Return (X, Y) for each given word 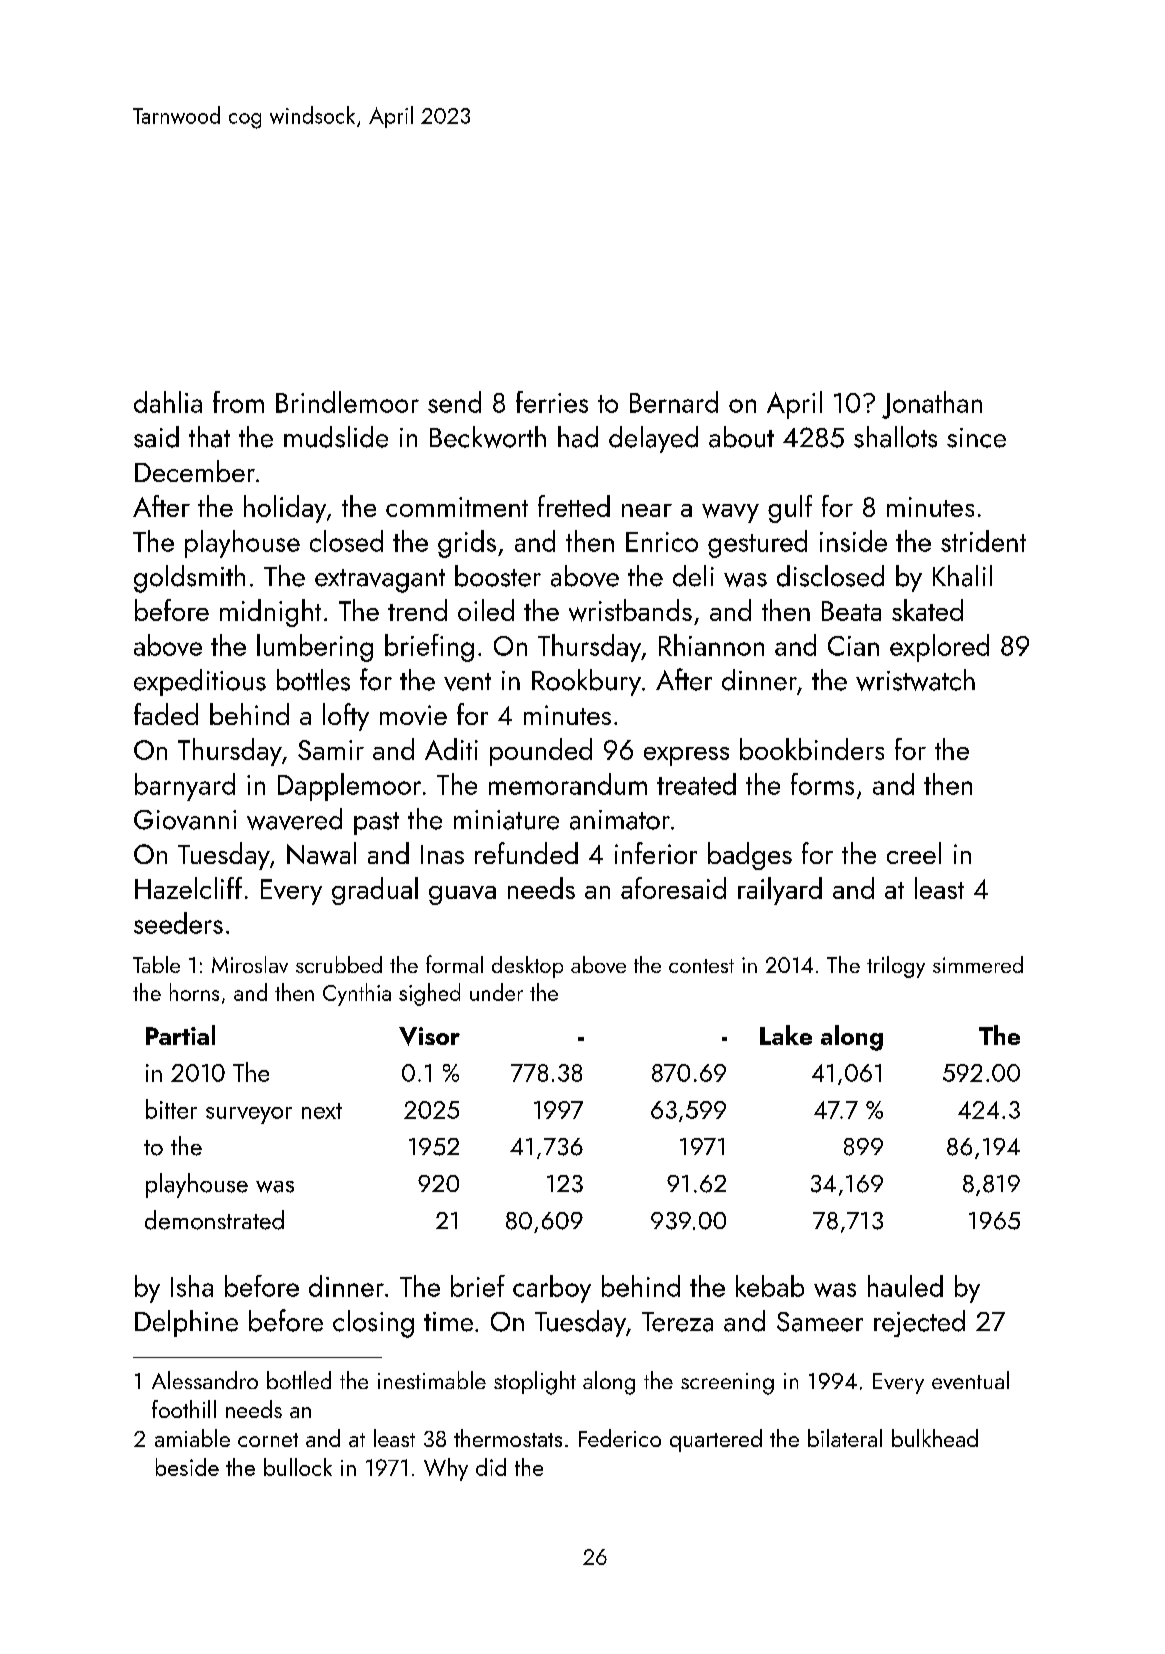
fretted (574, 506)
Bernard (674, 402)
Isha (192, 1286)
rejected (919, 1323)
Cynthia (357, 994)
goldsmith (189, 579)
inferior (656, 853)
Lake (786, 1035)
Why (446, 1469)
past (376, 823)
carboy (552, 1289)
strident (983, 541)
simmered (978, 964)
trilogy (896, 967)
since (976, 438)
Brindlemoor (347, 402)
